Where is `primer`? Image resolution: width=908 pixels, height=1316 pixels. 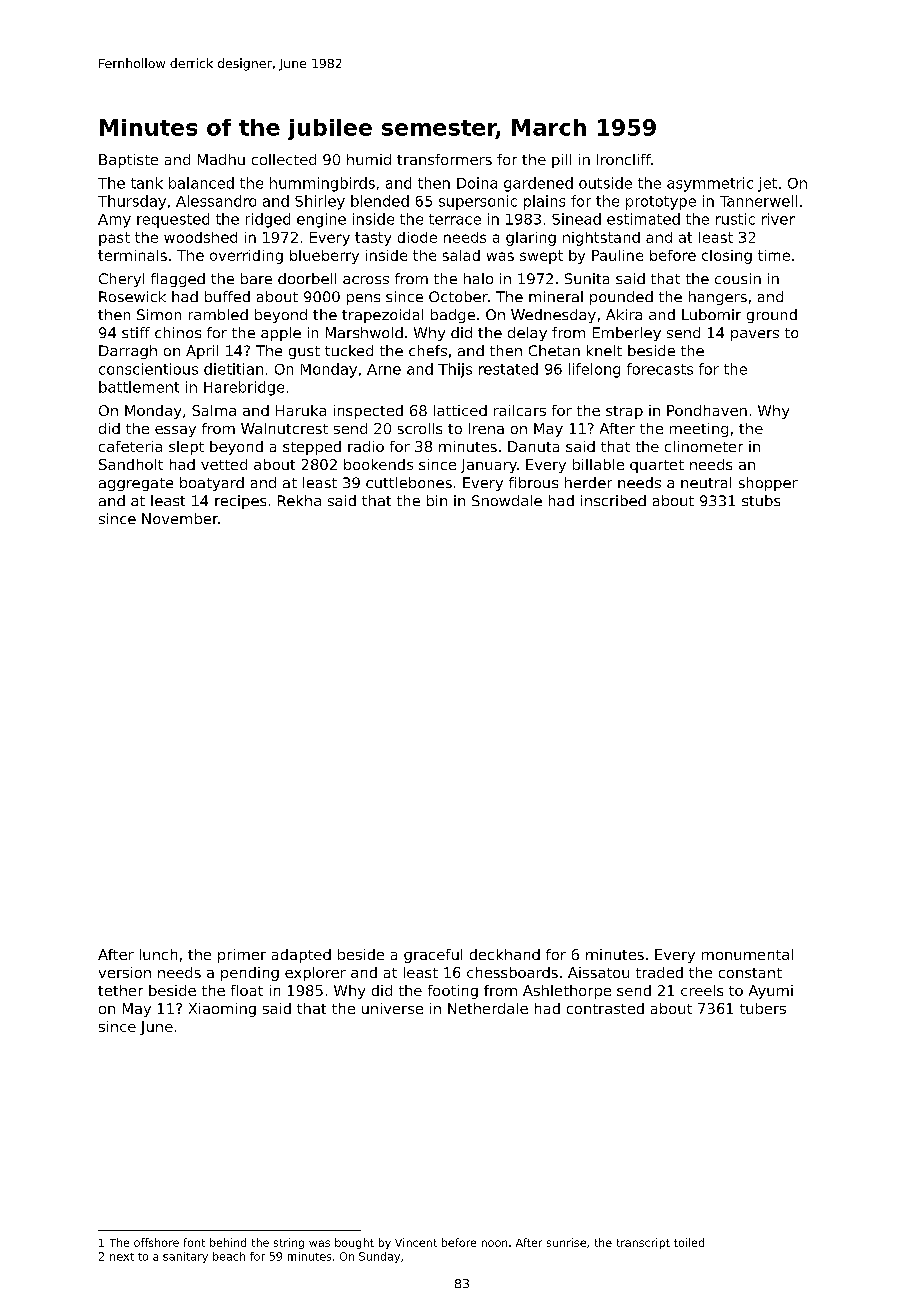
primer is located at coordinates (242, 956).
